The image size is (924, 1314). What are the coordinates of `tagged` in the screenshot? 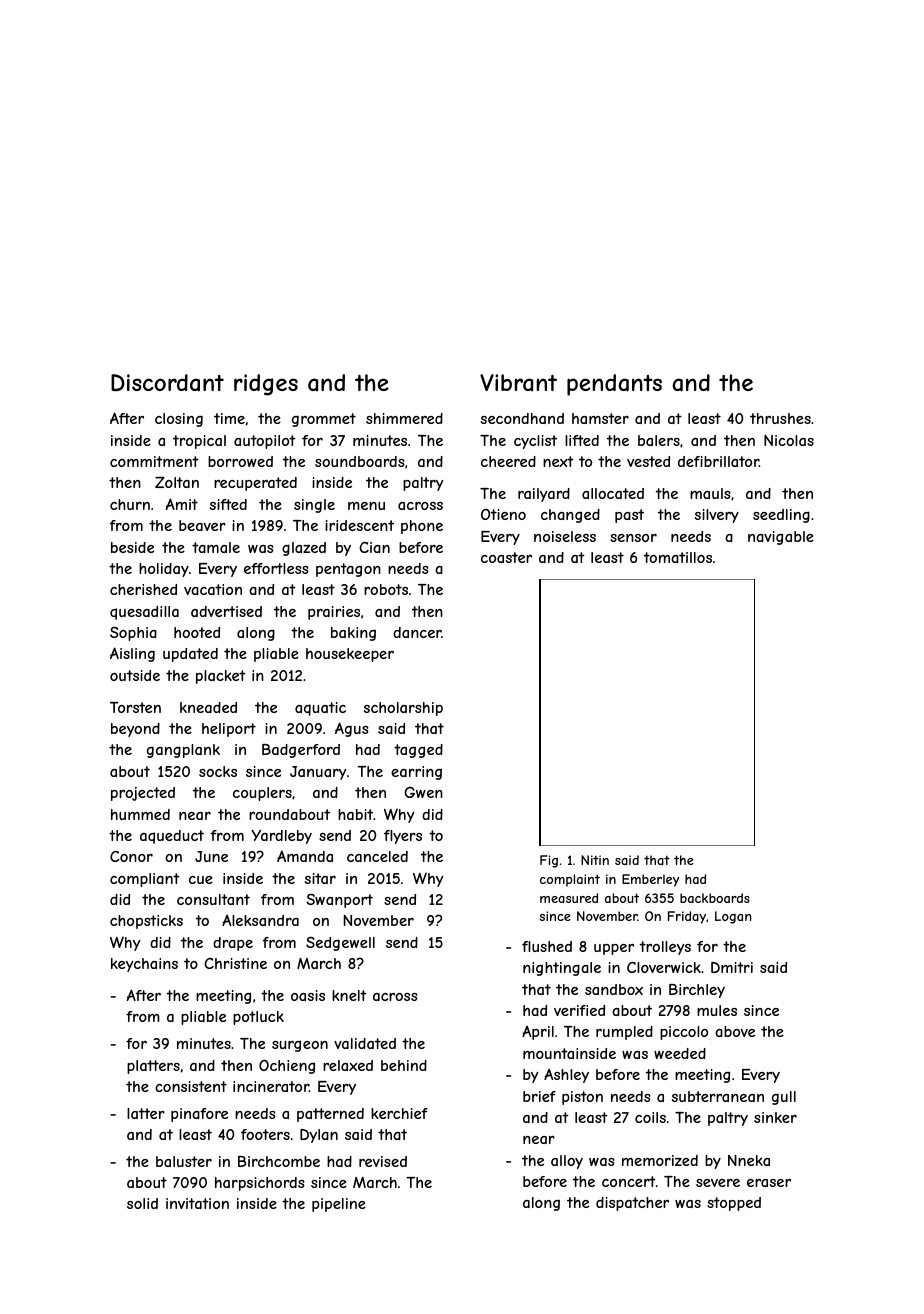 It's located at (418, 751).
